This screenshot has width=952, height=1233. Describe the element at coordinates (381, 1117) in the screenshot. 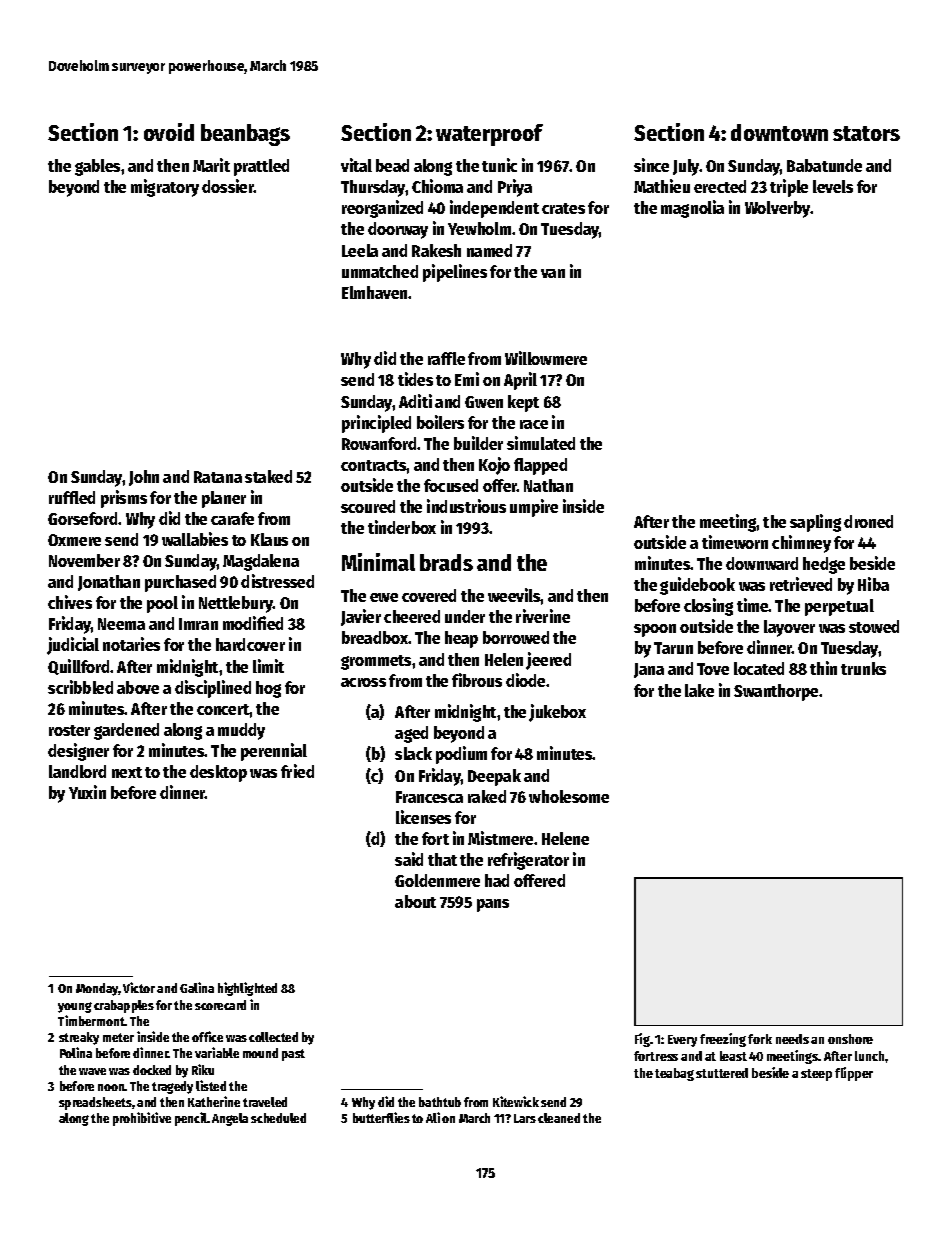

I see `butterflies` at that location.
